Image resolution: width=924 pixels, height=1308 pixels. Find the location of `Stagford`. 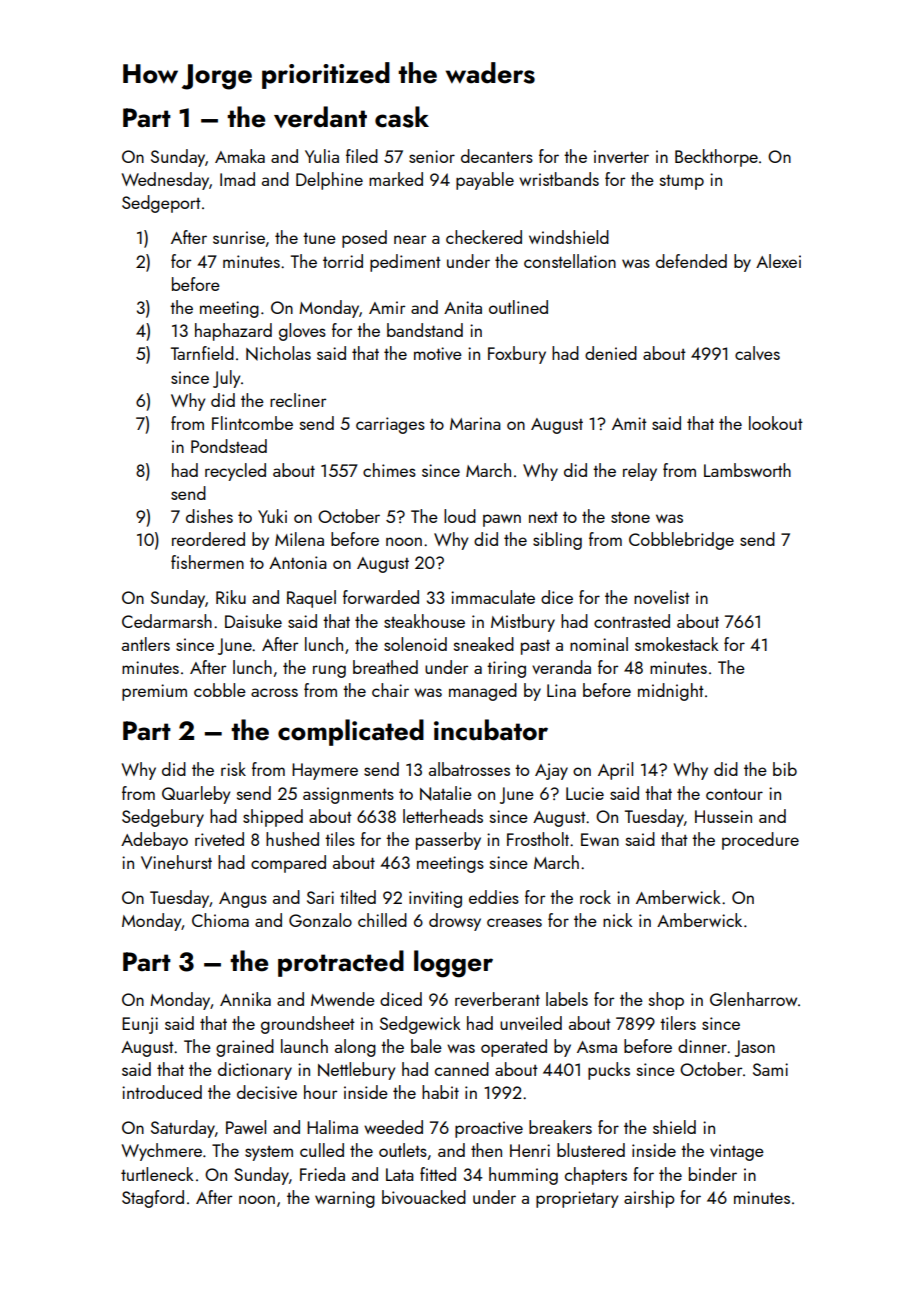

Stagford is located at coordinates (153, 1199).
